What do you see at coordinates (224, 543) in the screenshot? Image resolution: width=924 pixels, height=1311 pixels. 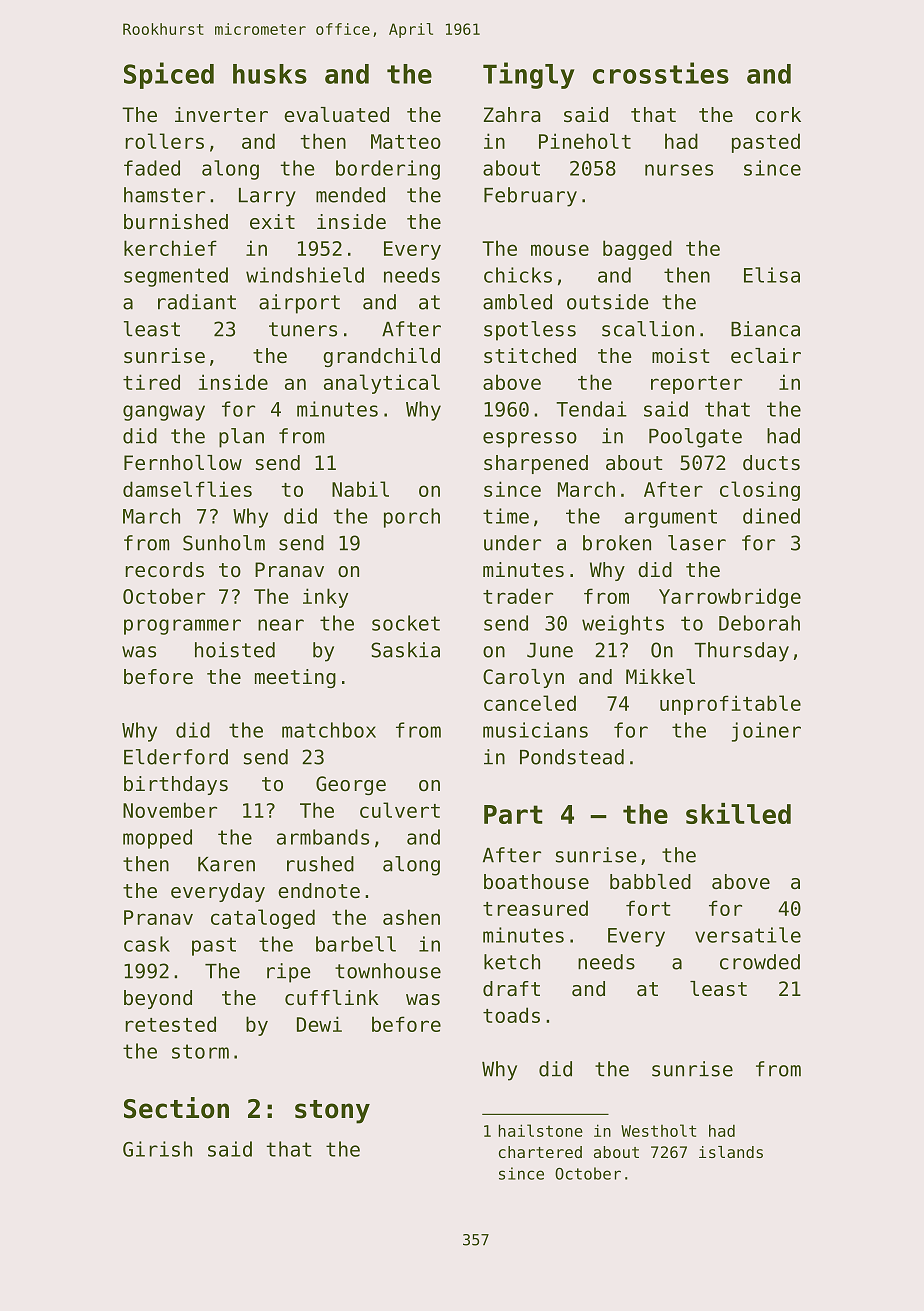 I see `Sunholm` at bounding box center [224, 543].
